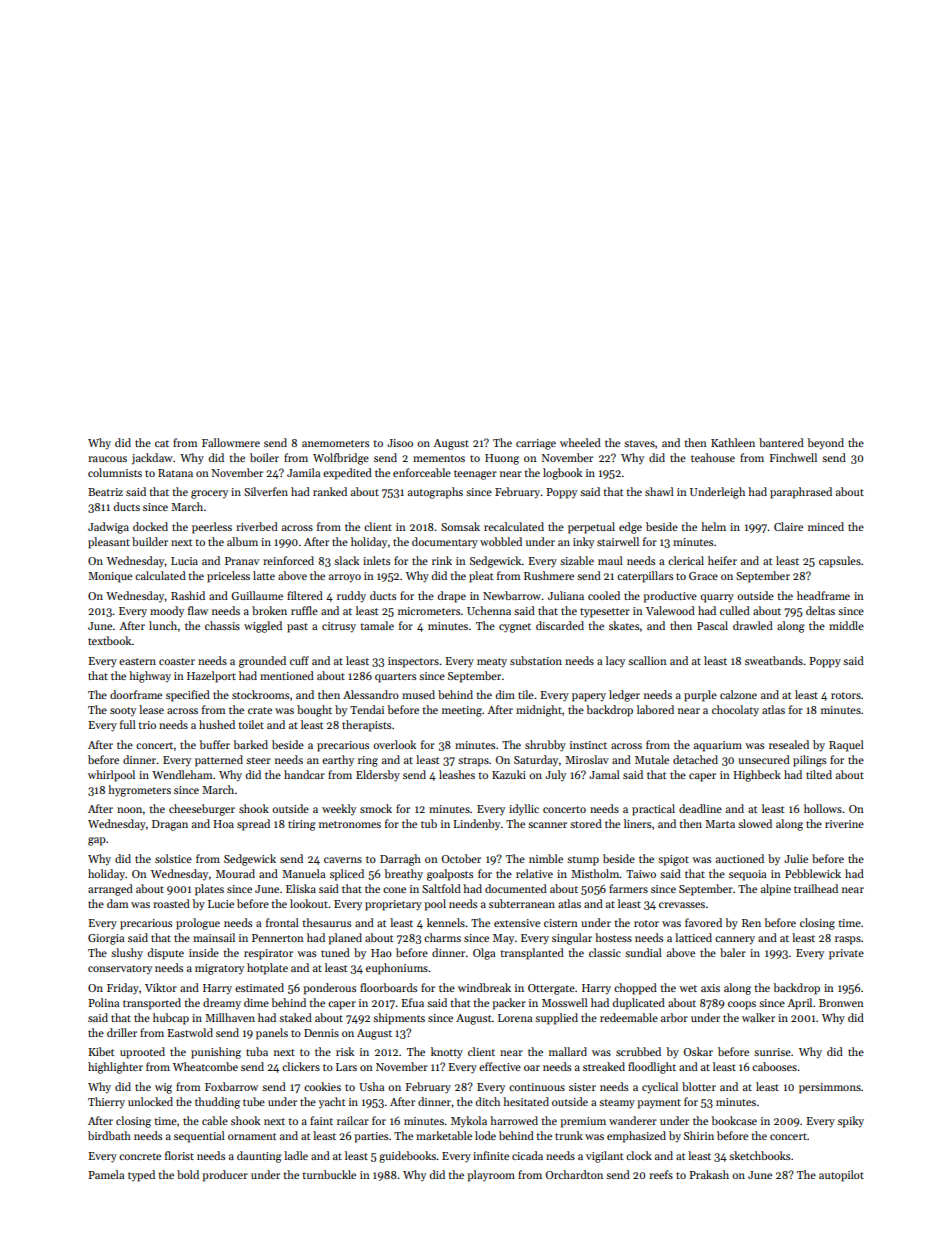 The width and height of the document is (952, 1233). What do you see at coordinates (536, 444) in the document?
I see `carriage` at bounding box center [536, 444].
